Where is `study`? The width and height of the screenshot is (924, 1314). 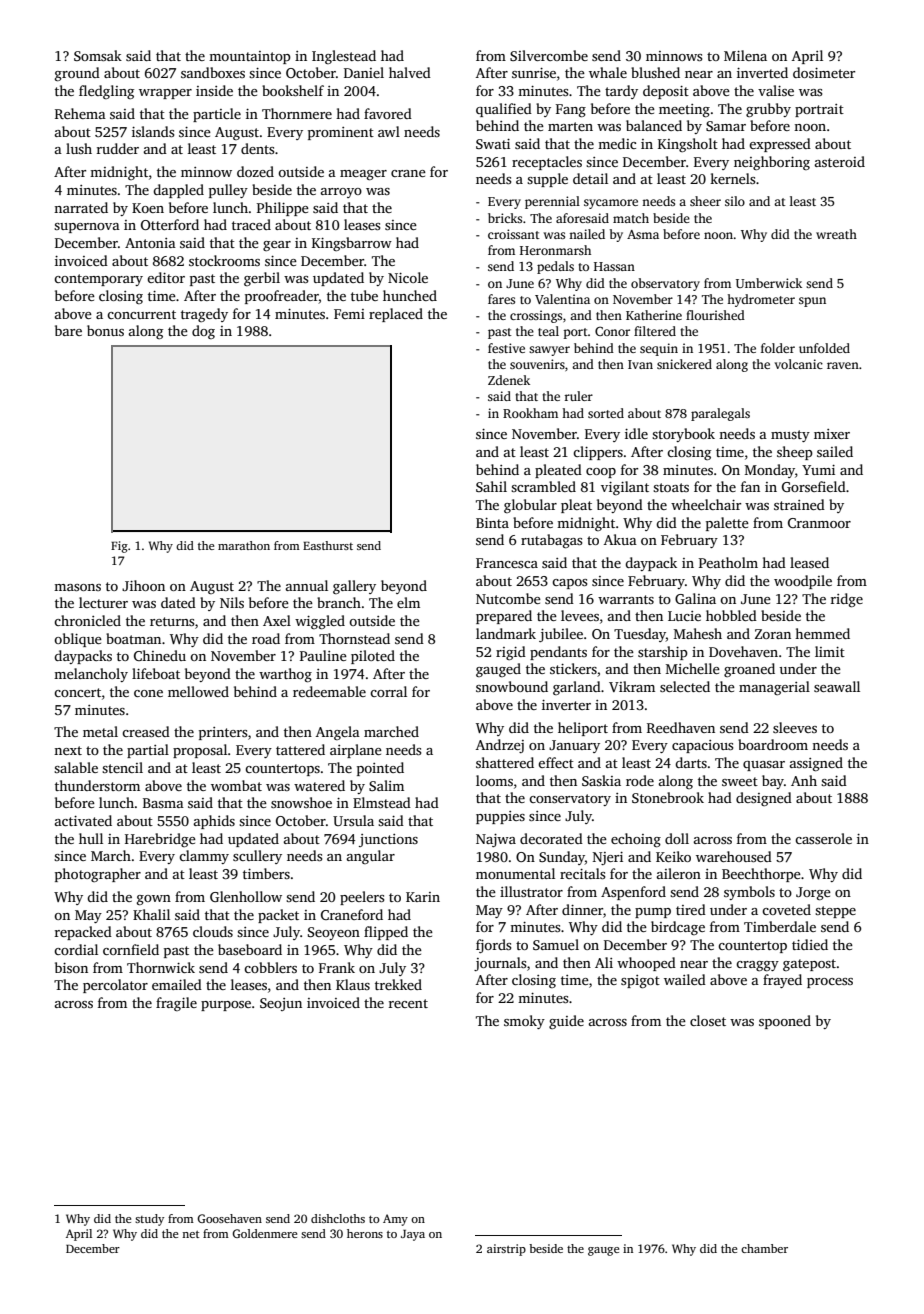
study is located at coordinates (149, 1220).
